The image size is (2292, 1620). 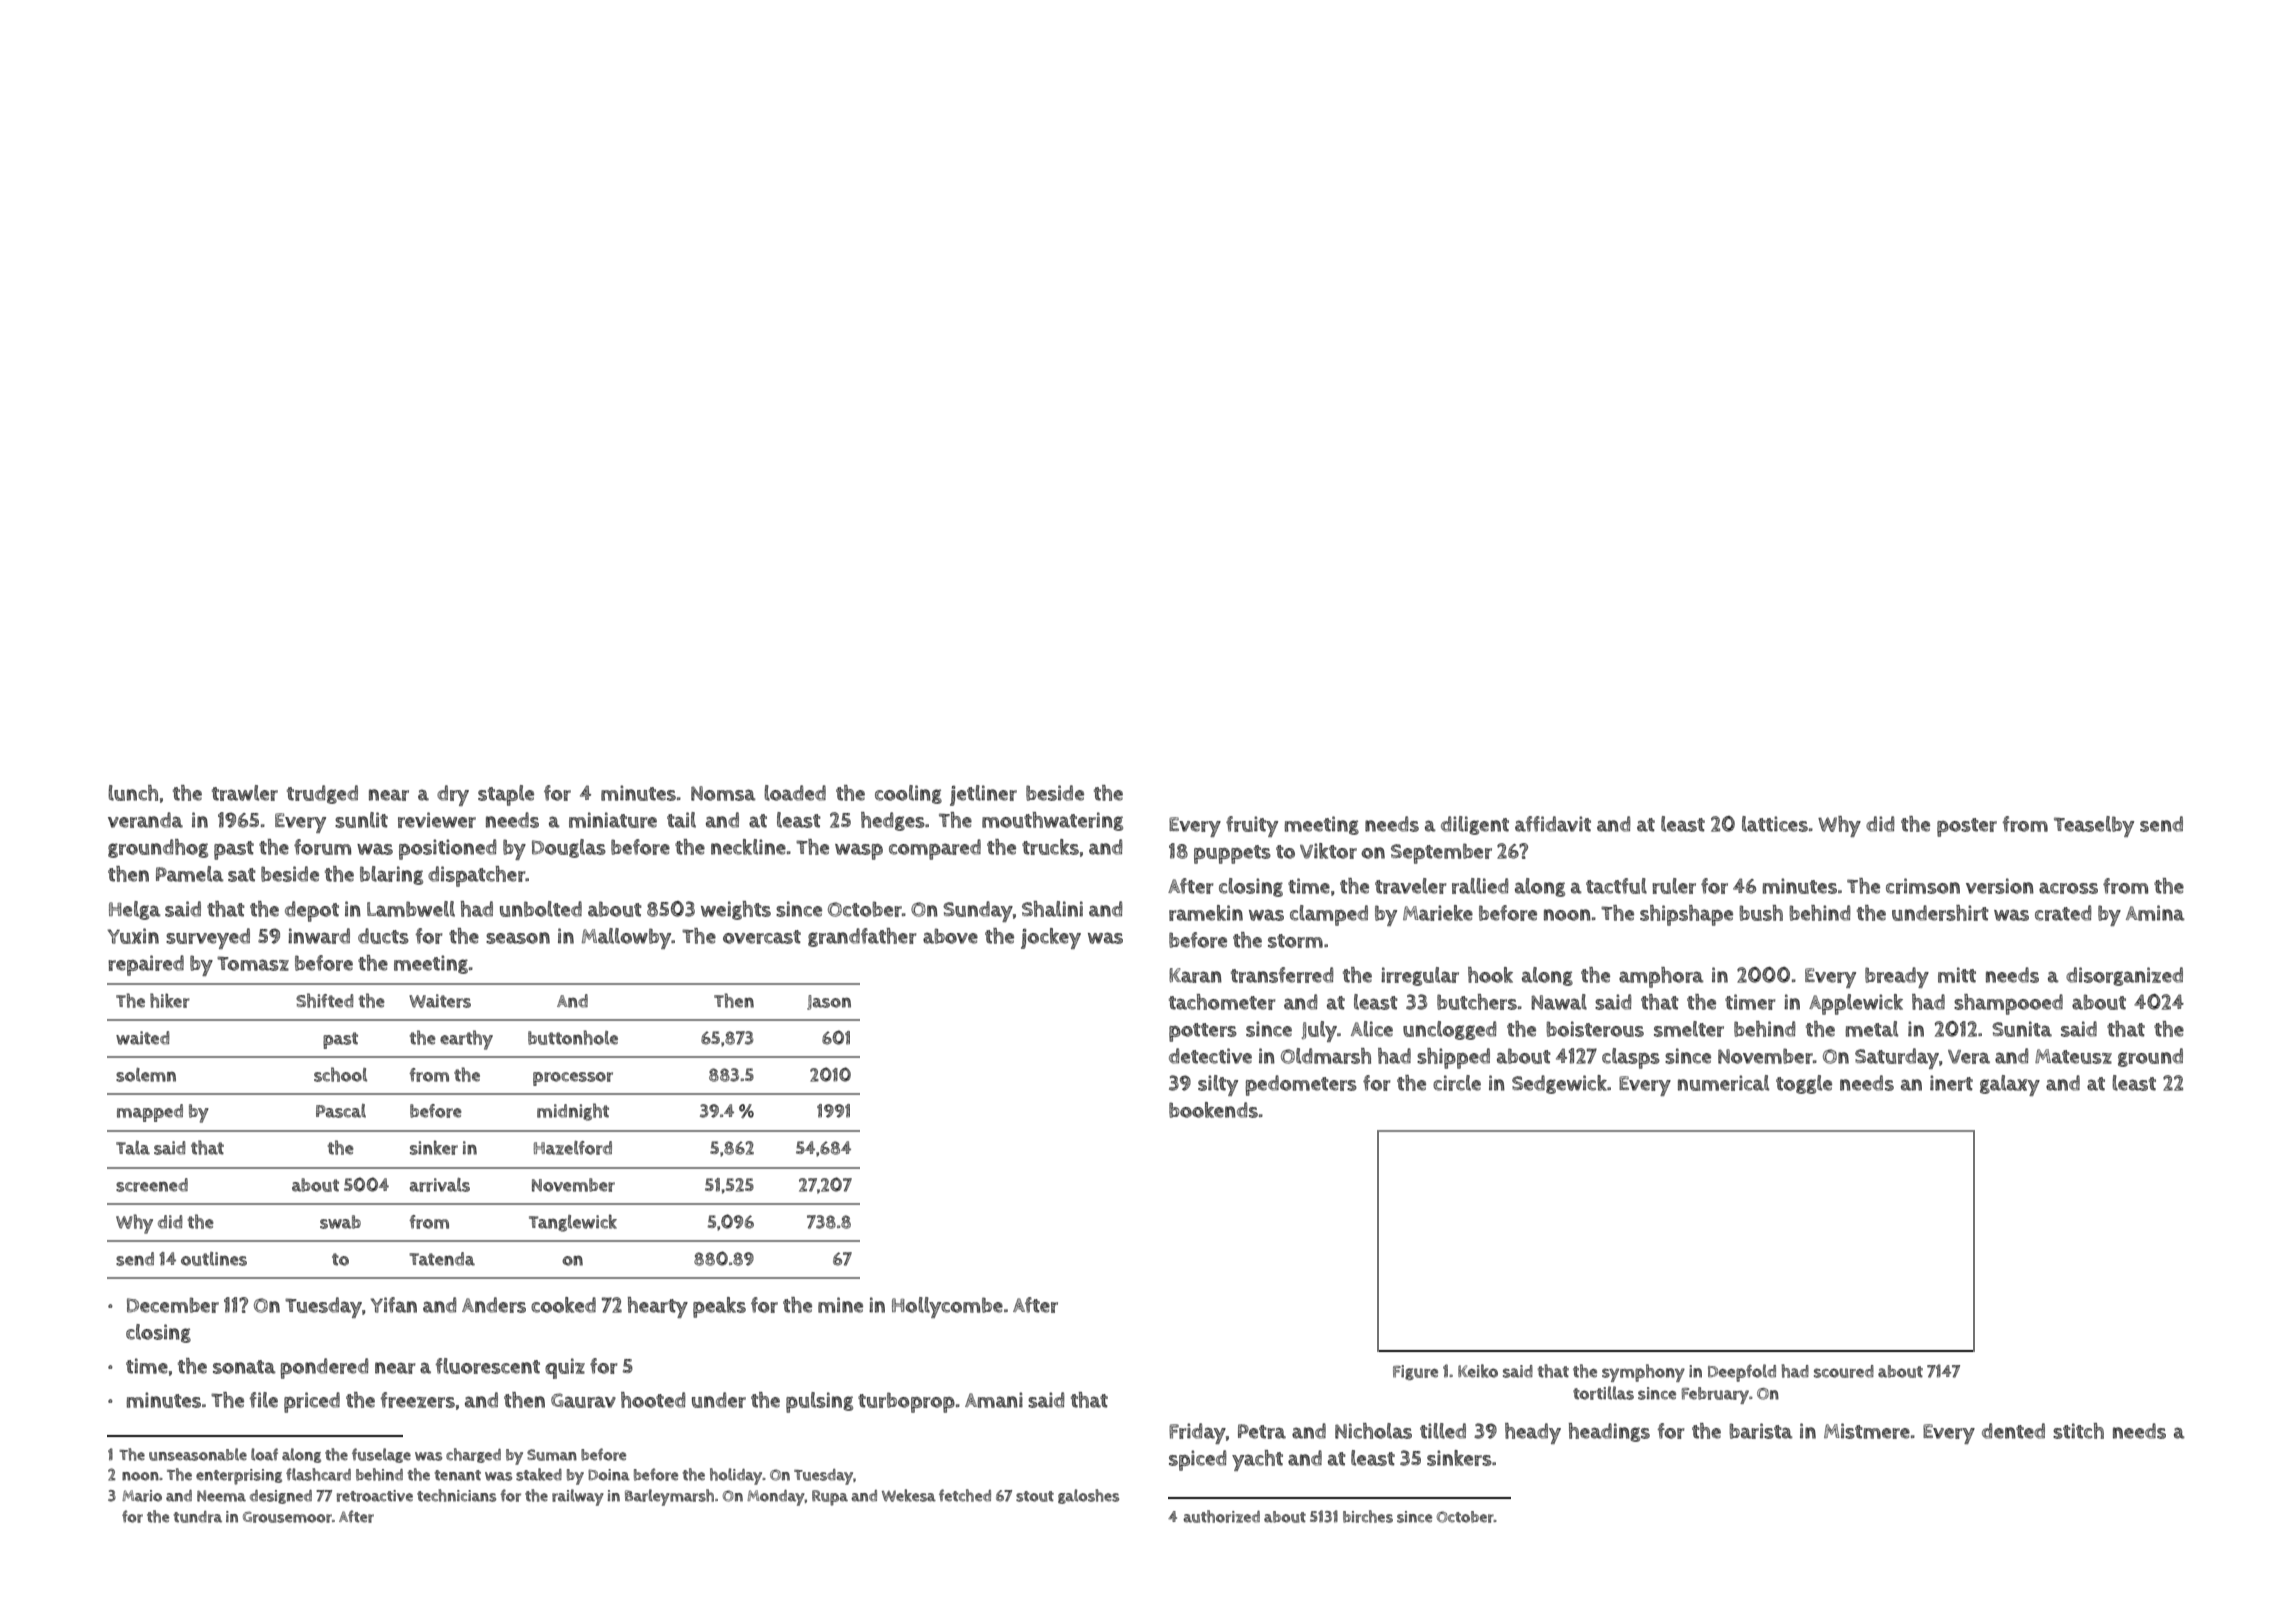 I want to click on Teaselby, so click(x=2094, y=826).
